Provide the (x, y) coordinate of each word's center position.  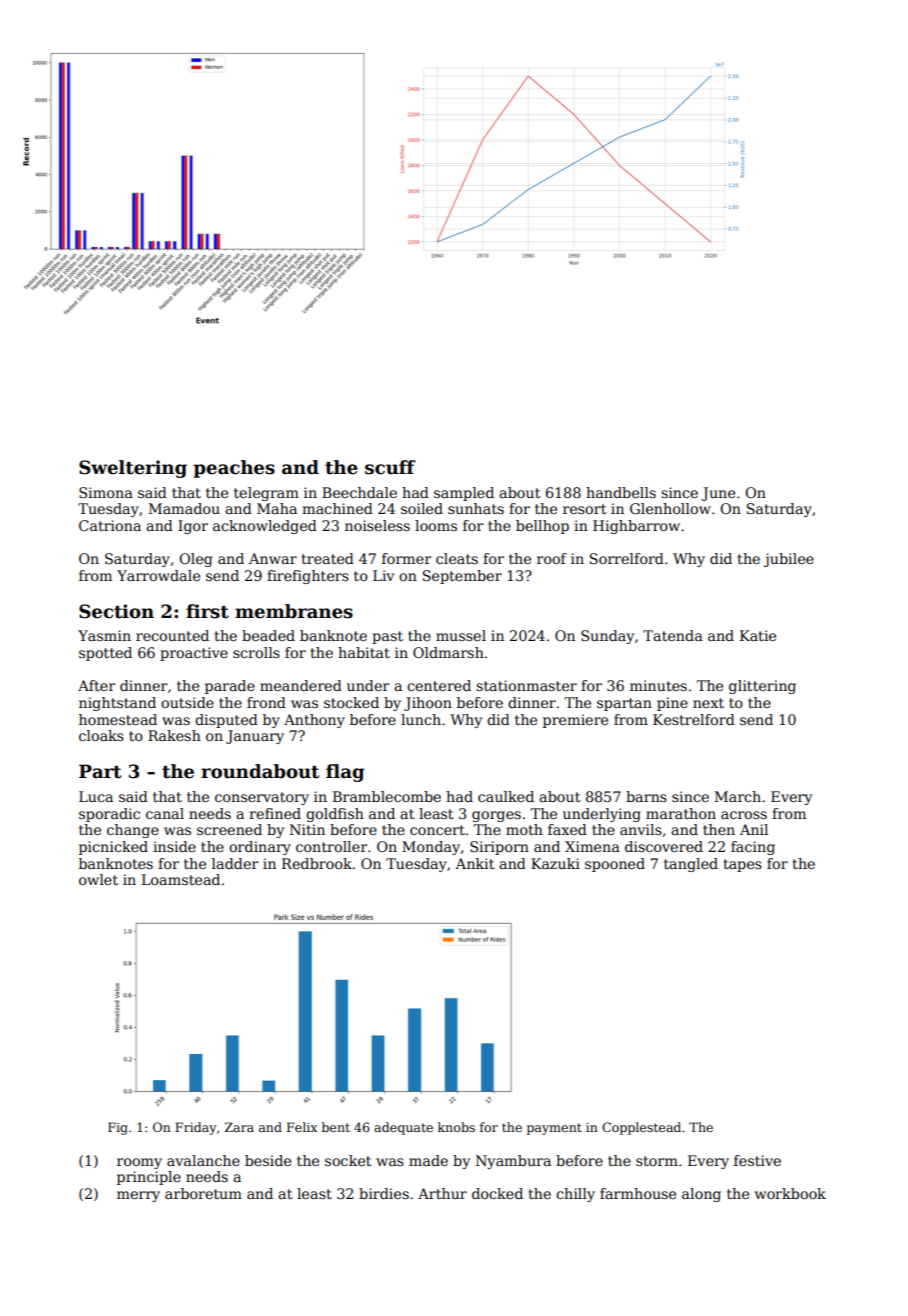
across (744, 815)
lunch (421, 719)
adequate (403, 1128)
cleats (457, 558)
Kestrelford (694, 719)
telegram (266, 494)
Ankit (475, 863)
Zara (239, 1127)
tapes (742, 865)
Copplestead (641, 1128)
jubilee (789, 560)
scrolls (256, 652)
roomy (139, 1163)
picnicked (113, 848)
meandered (301, 685)
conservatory (262, 798)
